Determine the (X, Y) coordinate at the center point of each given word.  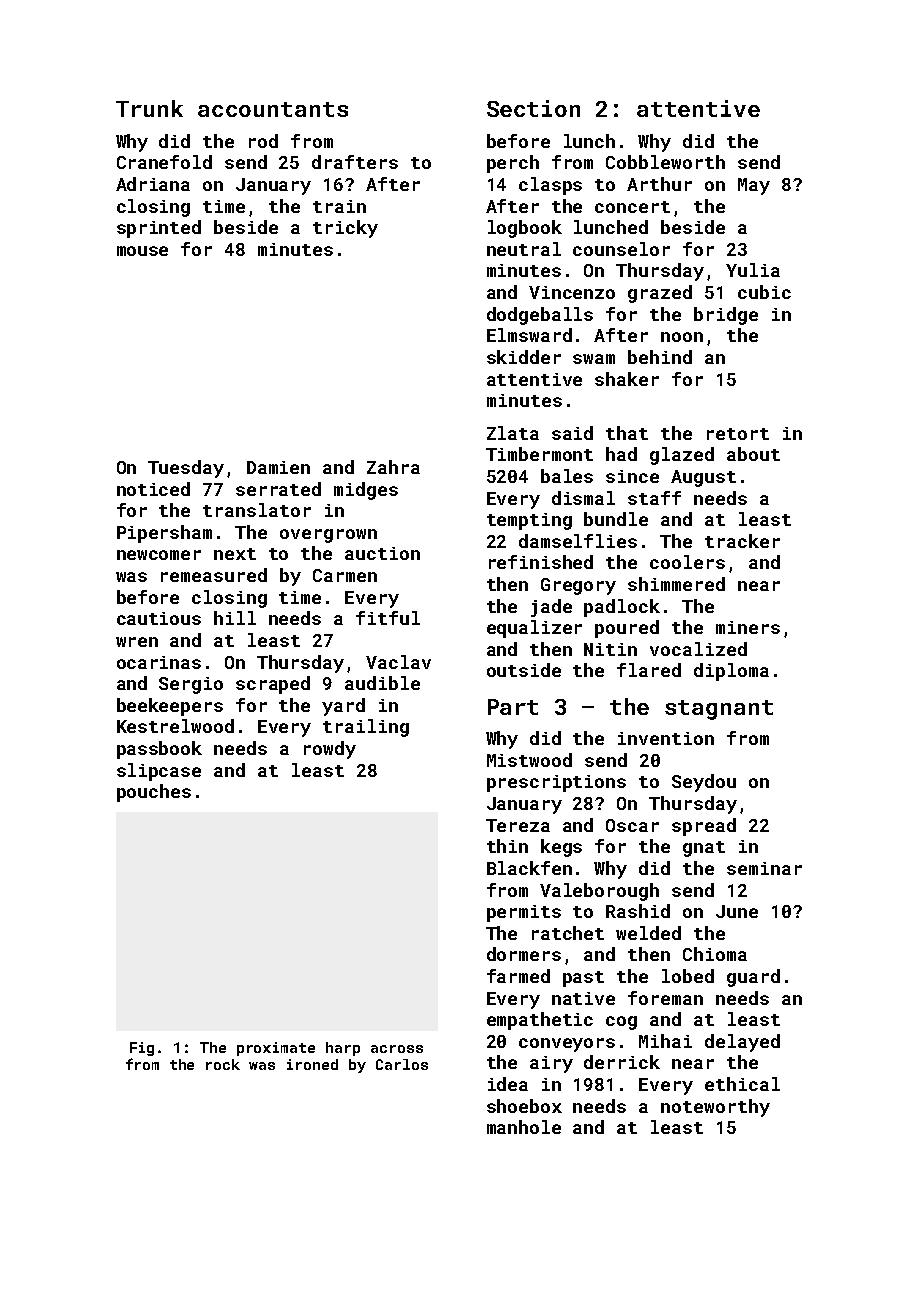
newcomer (159, 555)
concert (632, 207)
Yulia (753, 270)
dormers (524, 954)
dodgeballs (540, 316)
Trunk (149, 108)
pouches (154, 793)
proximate (276, 1049)
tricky (345, 229)
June (737, 911)
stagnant (719, 710)
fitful (388, 618)
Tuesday (186, 469)
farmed (518, 976)
